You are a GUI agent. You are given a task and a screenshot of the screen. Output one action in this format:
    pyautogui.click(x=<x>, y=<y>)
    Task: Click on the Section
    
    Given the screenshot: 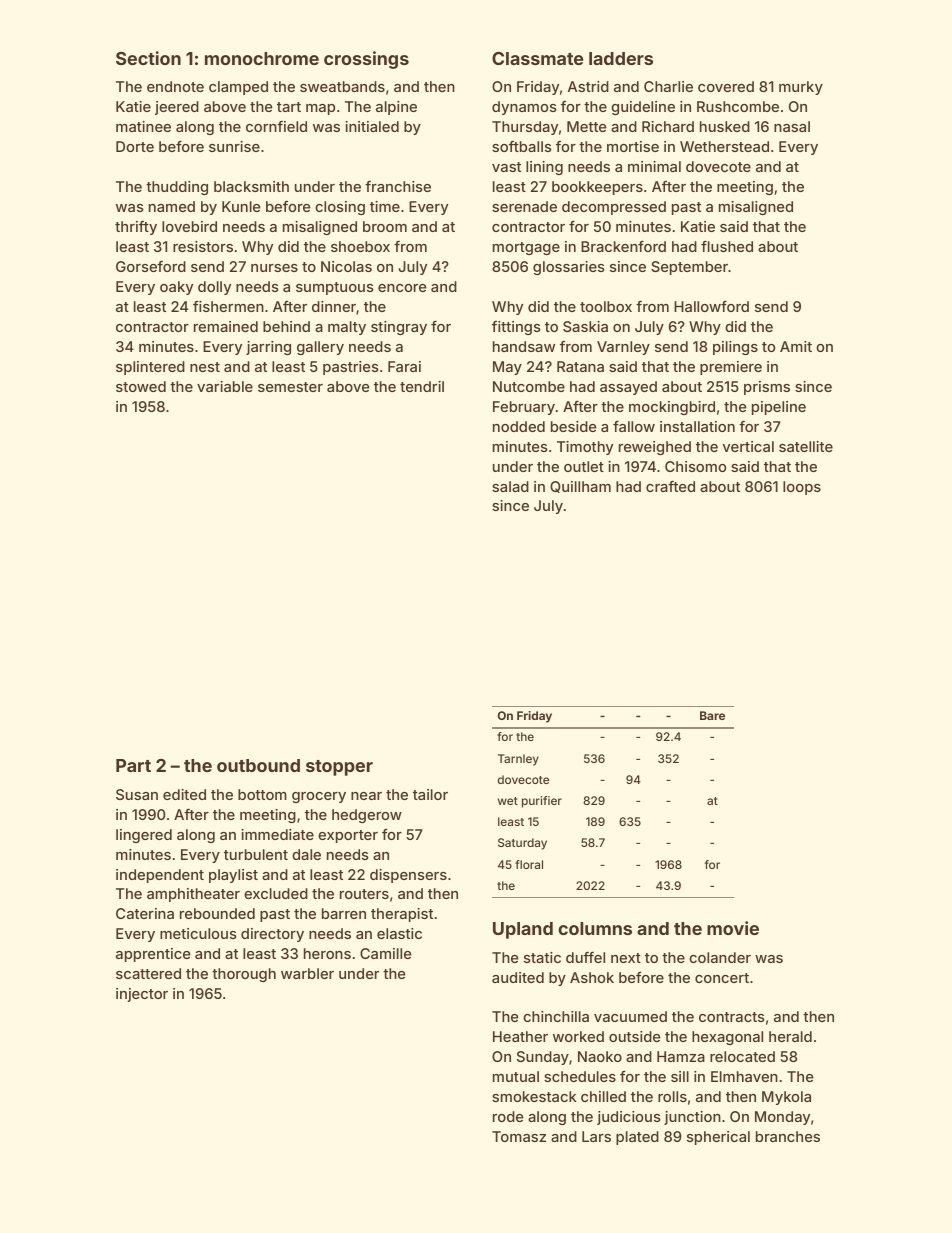 What is the action you would take?
    pyautogui.click(x=148, y=58)
